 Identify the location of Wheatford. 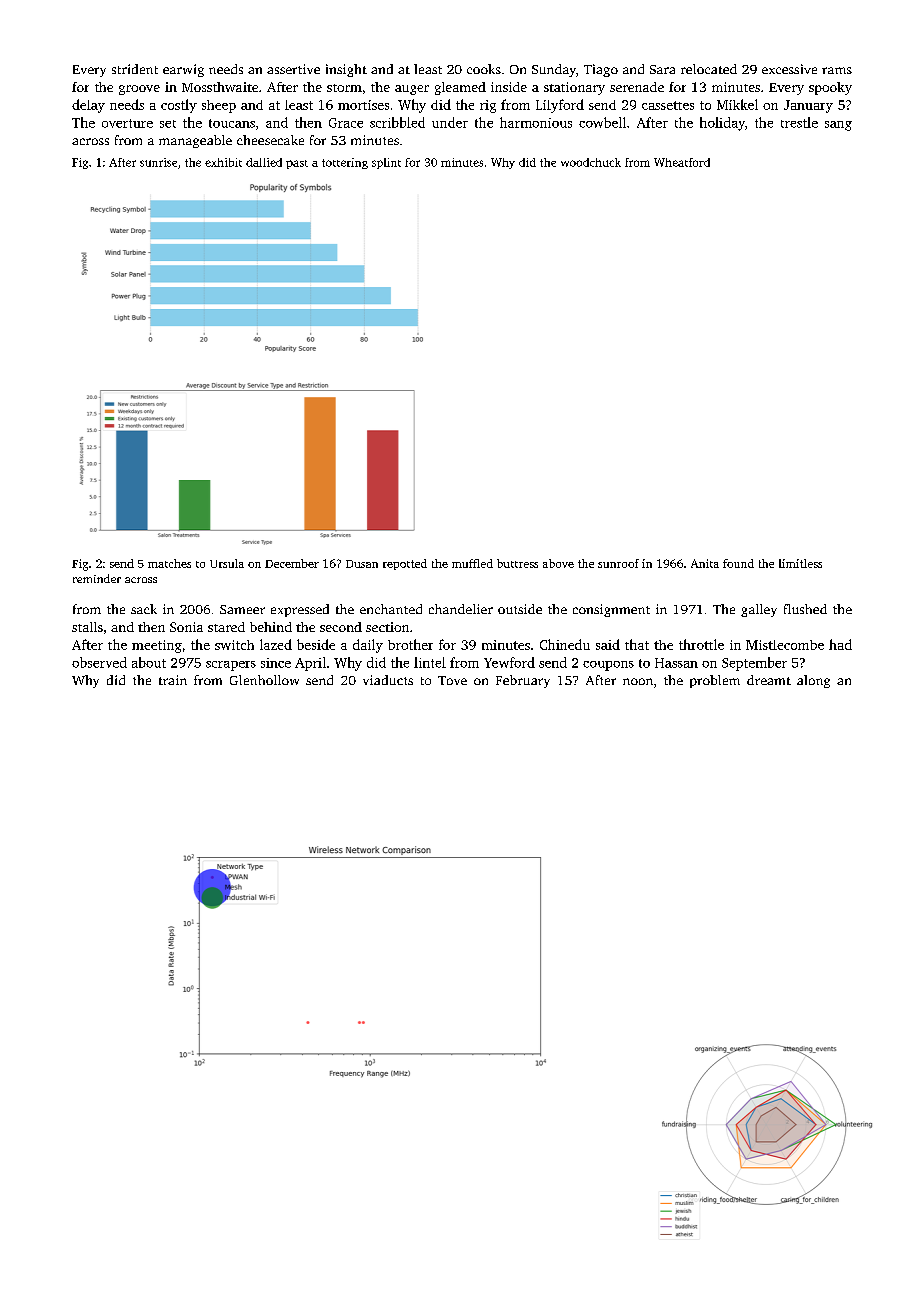
(682, 162).
